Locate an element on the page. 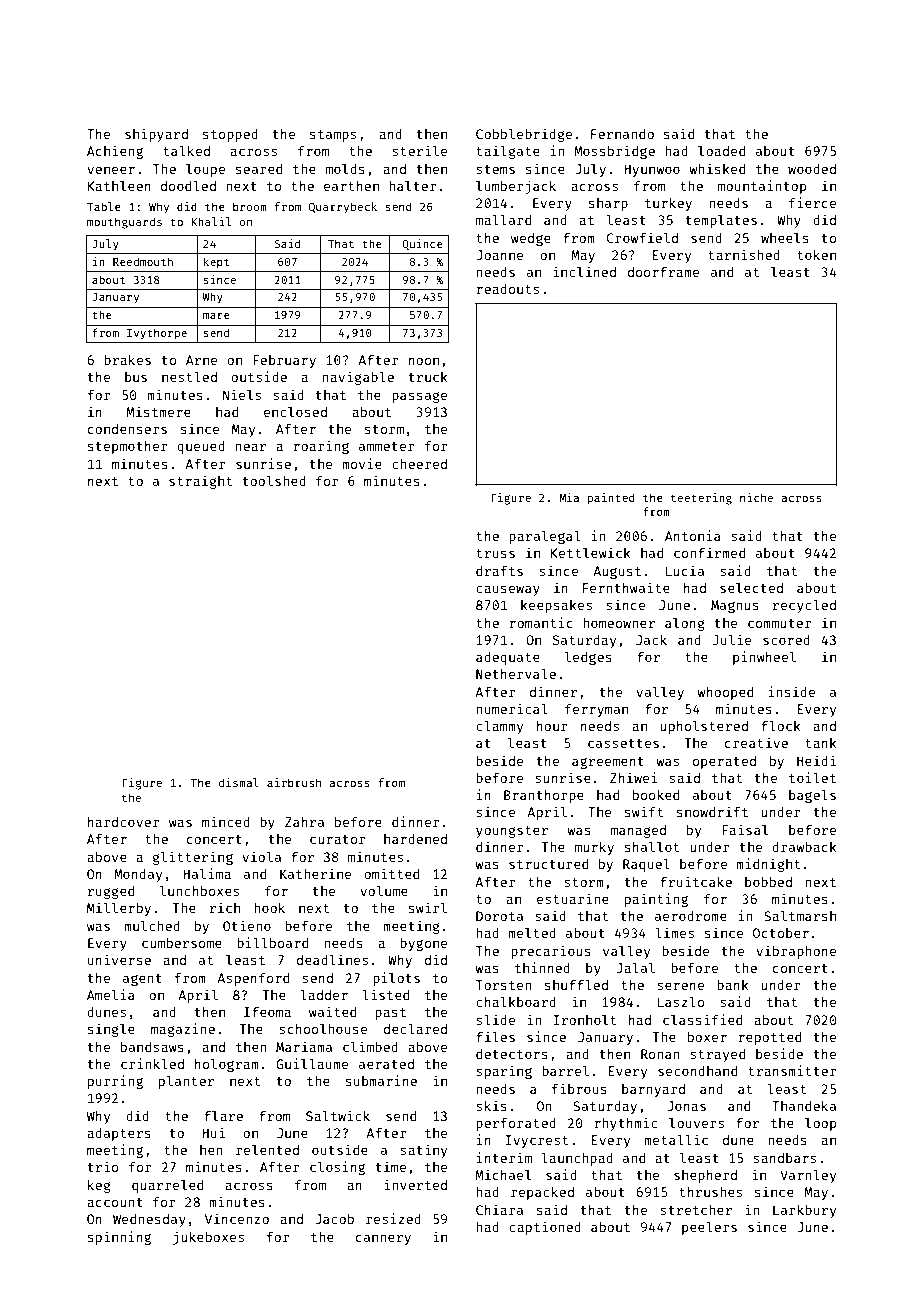 The height and width of the page is (1308, 924). Chiara is located at coordinates (499, 1209).
